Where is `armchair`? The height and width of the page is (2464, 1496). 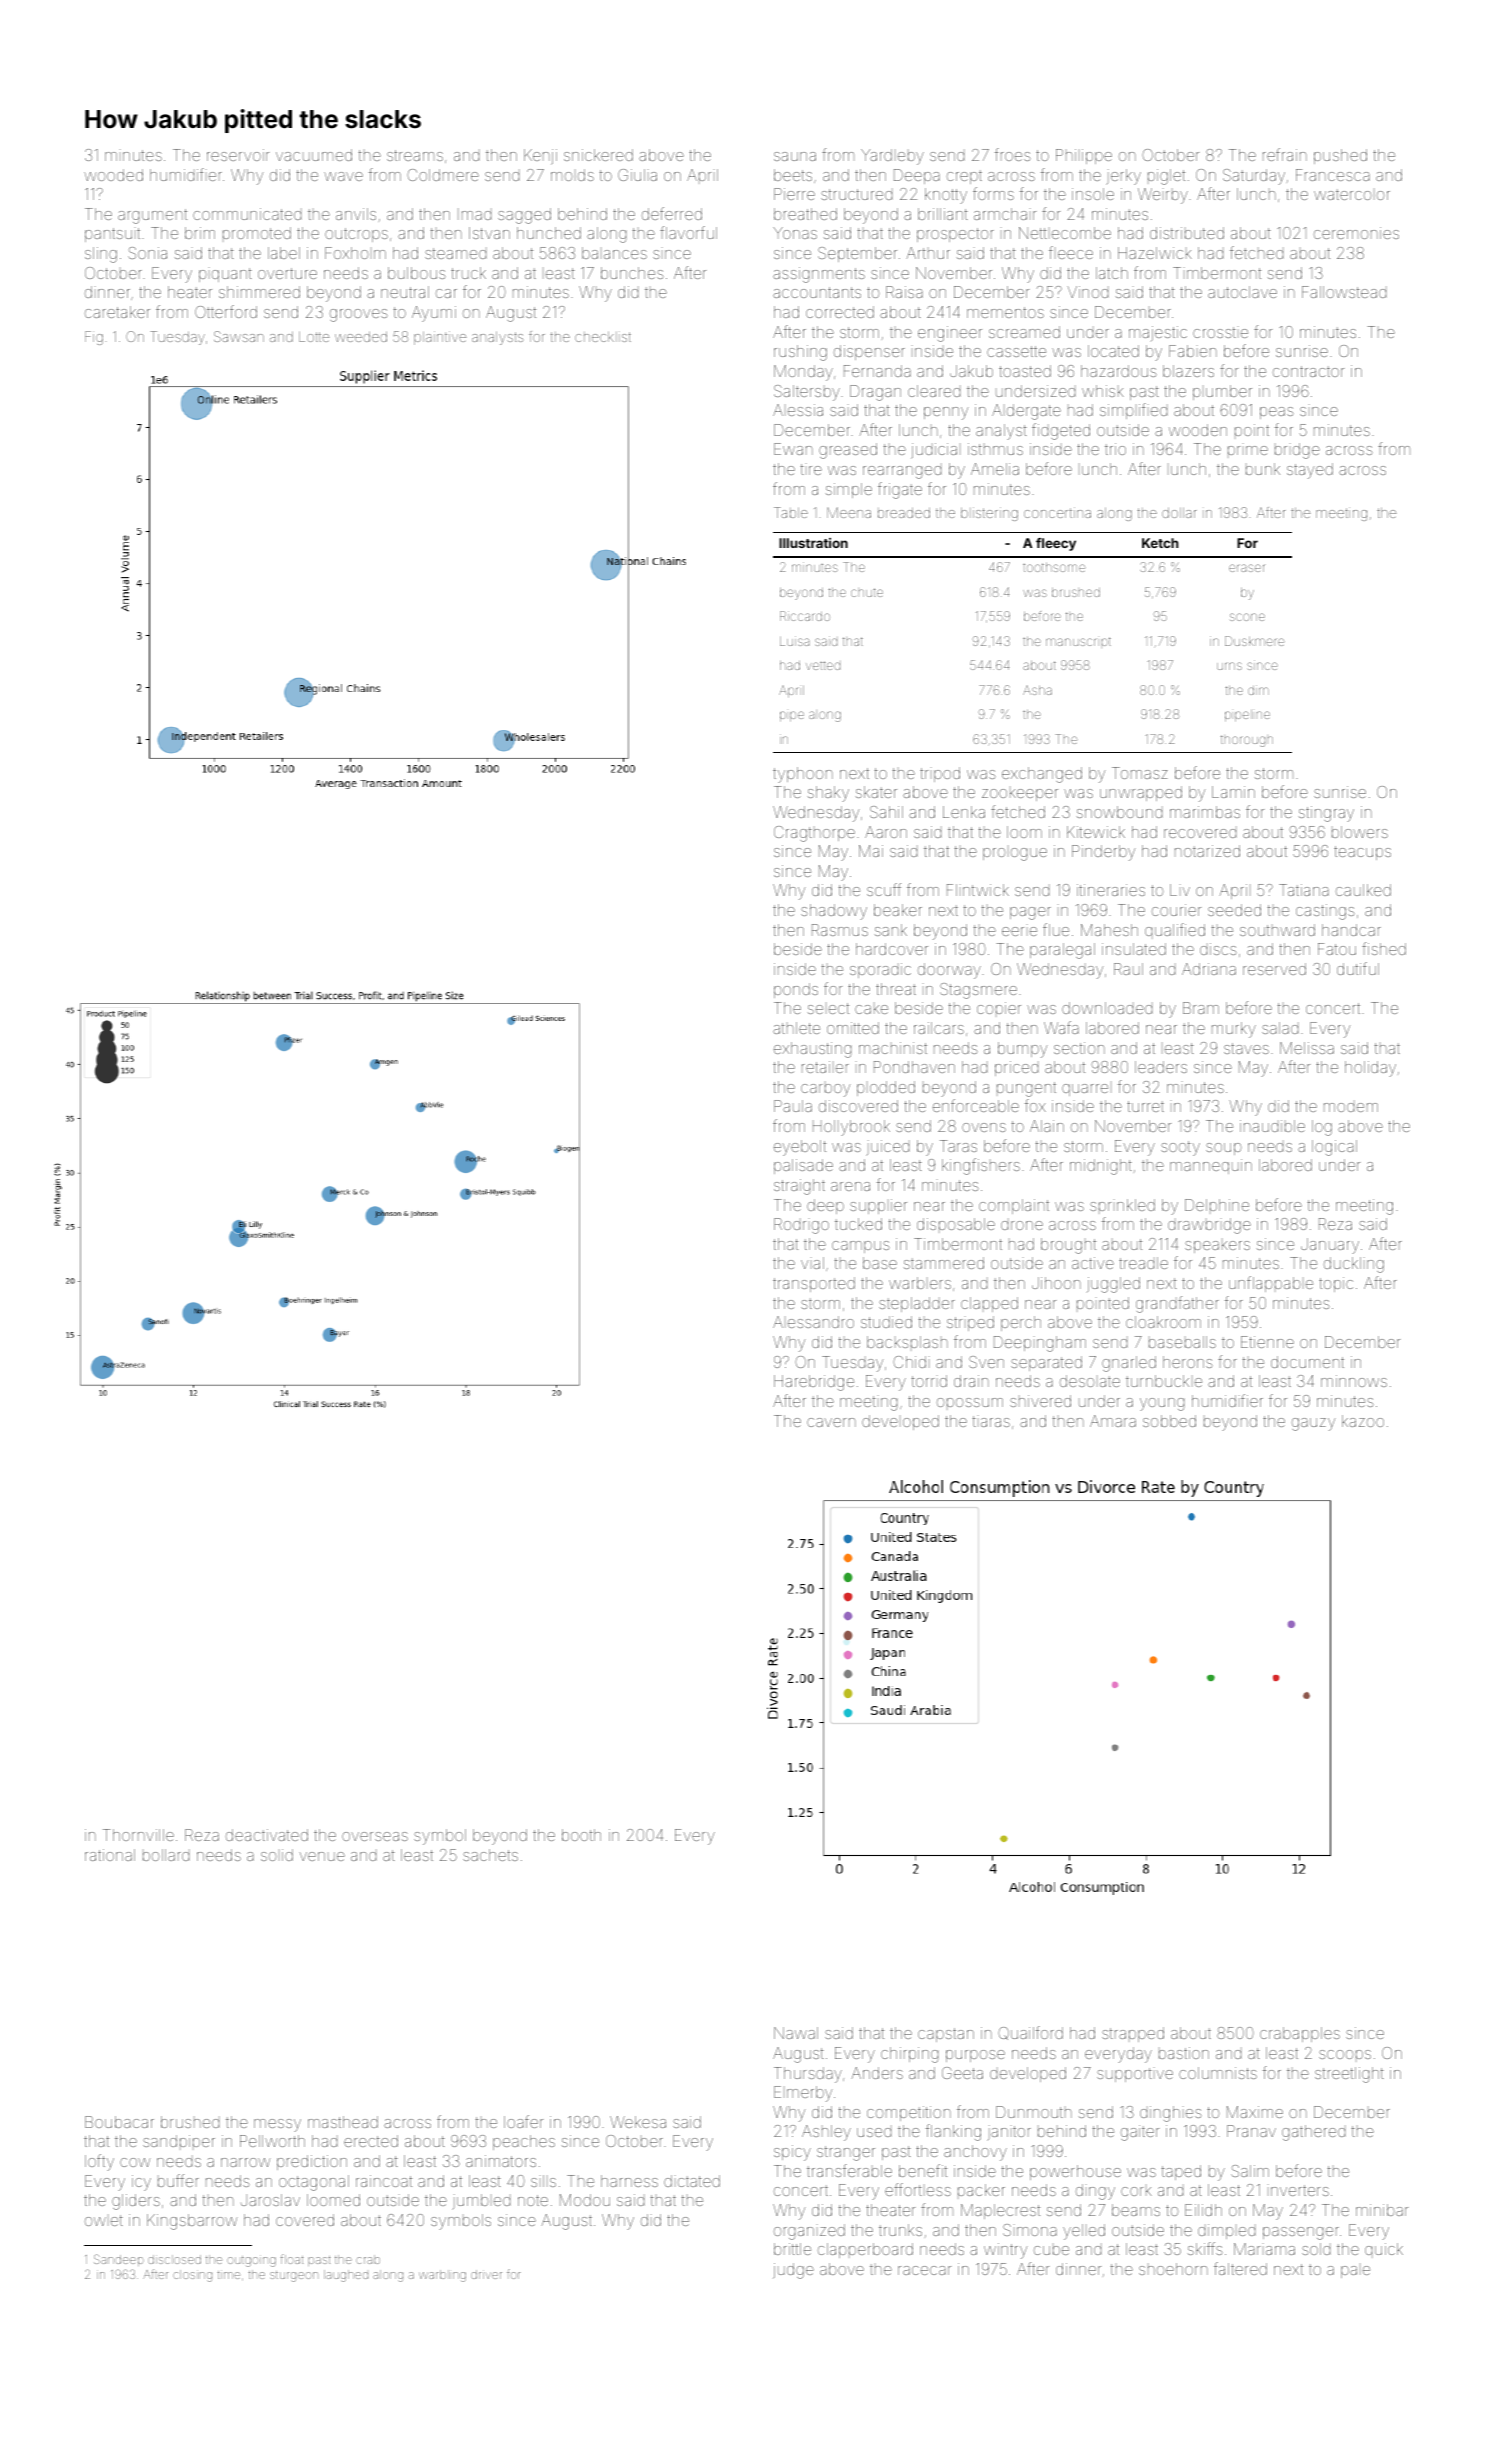
armchair is located at coordinates (1005, 214).
